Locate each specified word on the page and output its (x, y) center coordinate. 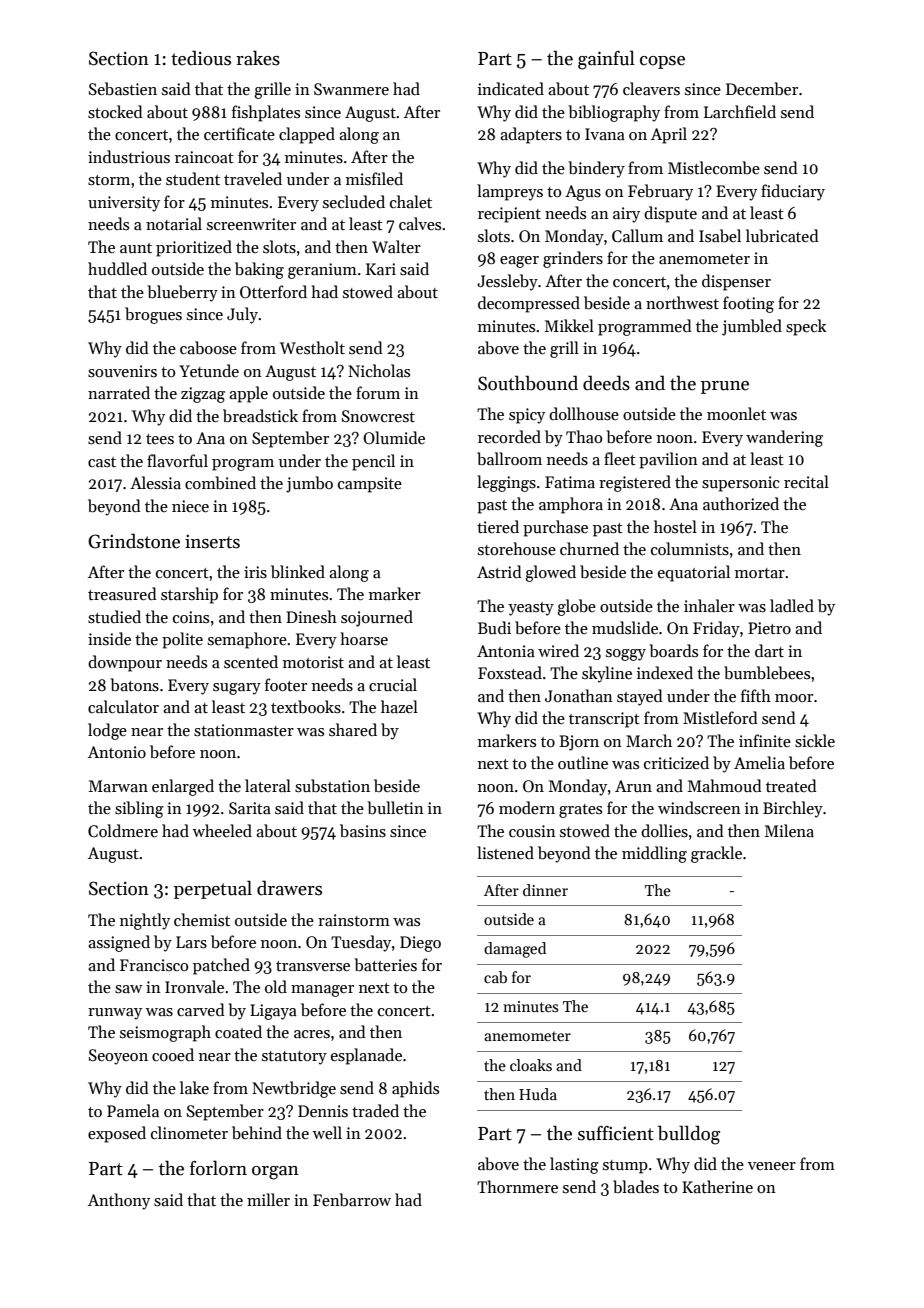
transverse (313, 966)
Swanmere (351, 89)
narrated (119, 392)
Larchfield (740, 111)
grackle (716, 854)
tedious (201, 58)
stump (625, 1167)
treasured (122, 593)
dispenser (736, 282)
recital (806, 481)
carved (201, 1009)
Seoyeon (118, 1057)
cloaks (531, 1065)
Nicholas (379, 370)
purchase (555, 528)
